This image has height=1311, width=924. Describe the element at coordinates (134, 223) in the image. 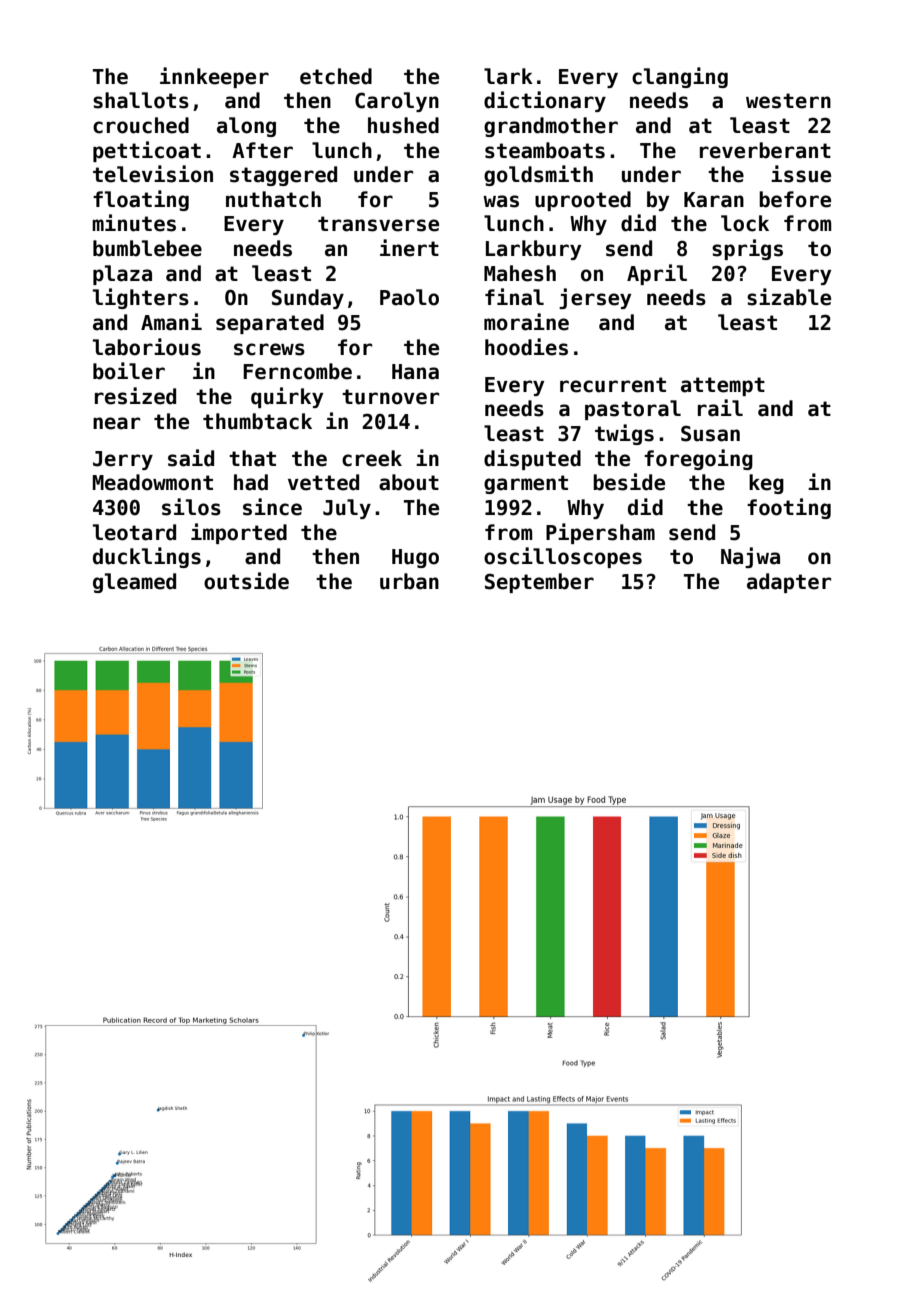

I see `minutes` at that location.
